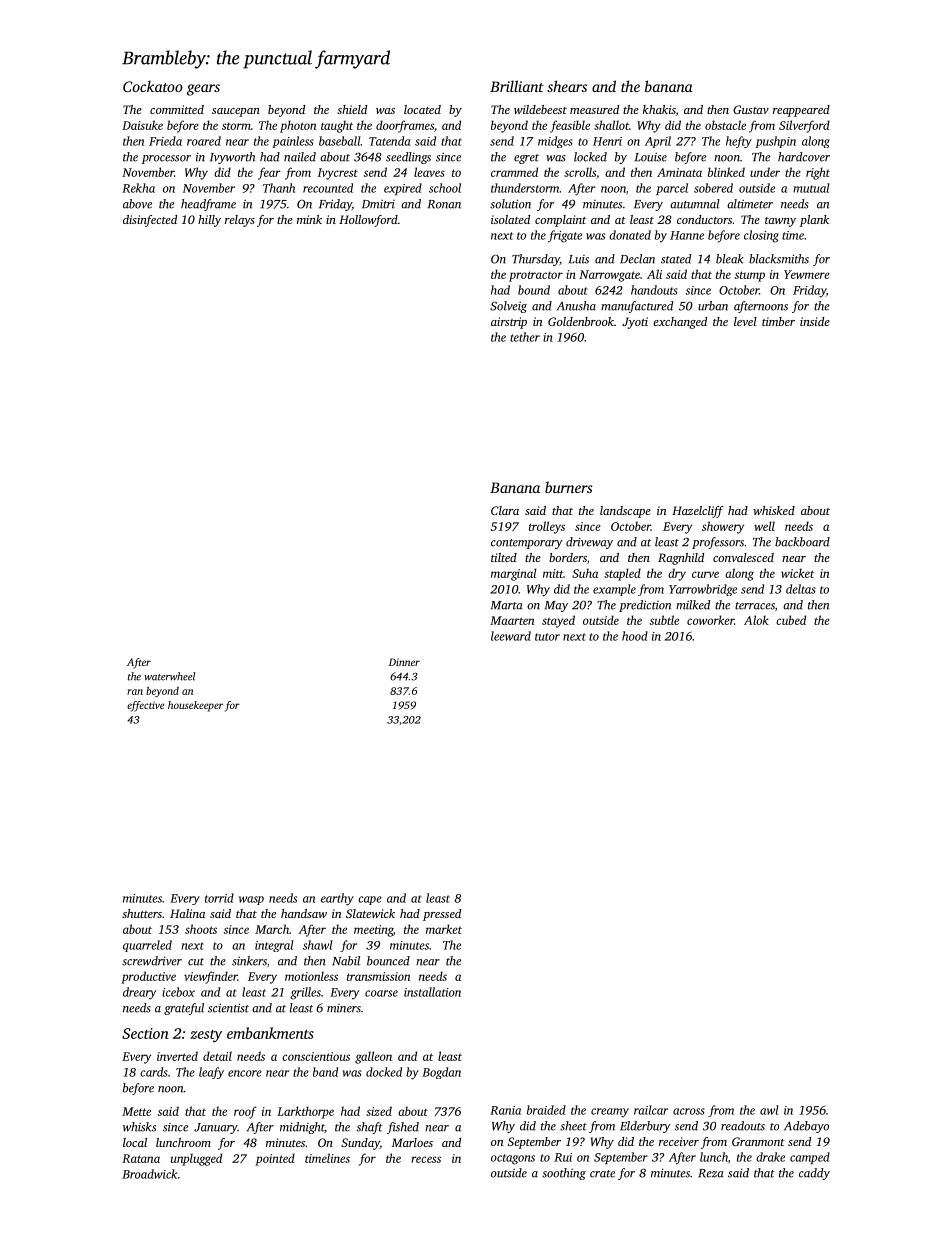 Image resolution: width=952 pixels, height=1233 pixels. What do you see at coordinates (774, 510) in the page?
I see `whisked` at bounding box center [774, 510].
